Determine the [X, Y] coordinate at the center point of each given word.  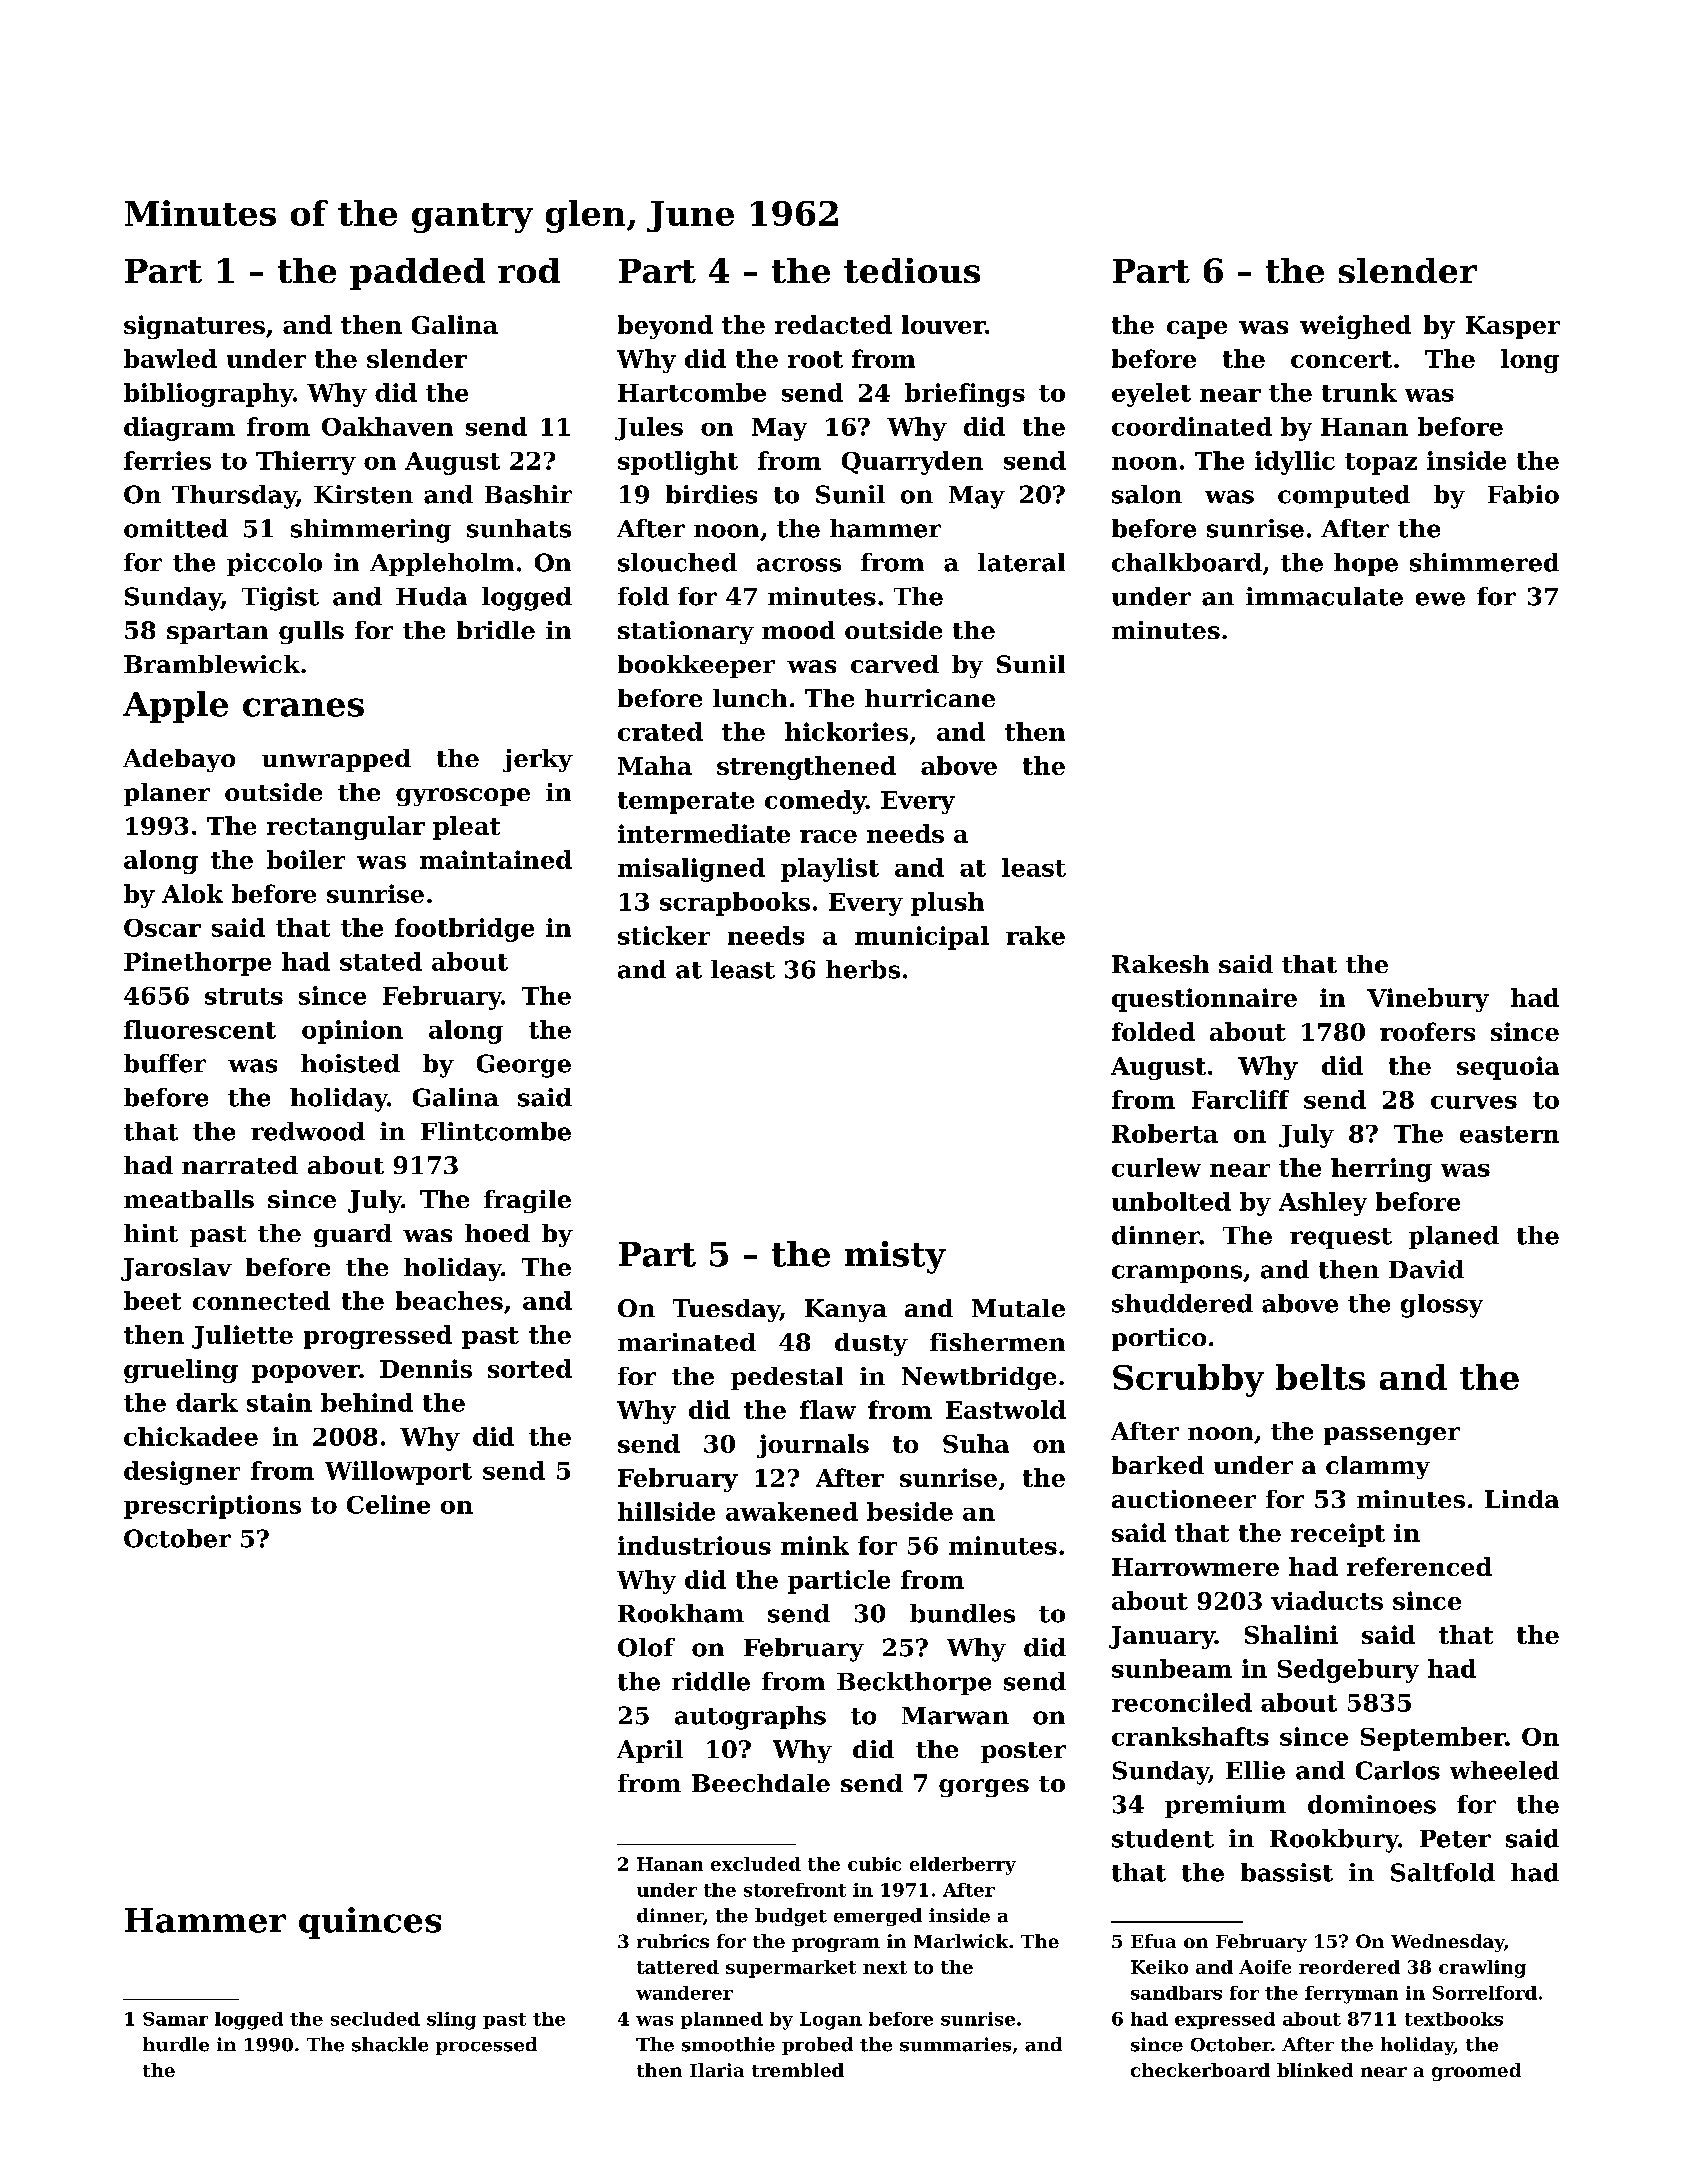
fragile [527, 1201]
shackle [390, 2044]
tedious [912, 270]
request [1341, 1238]
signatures [194, 327]
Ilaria [717, 2070]
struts [244, 996]
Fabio [1523, 494]
